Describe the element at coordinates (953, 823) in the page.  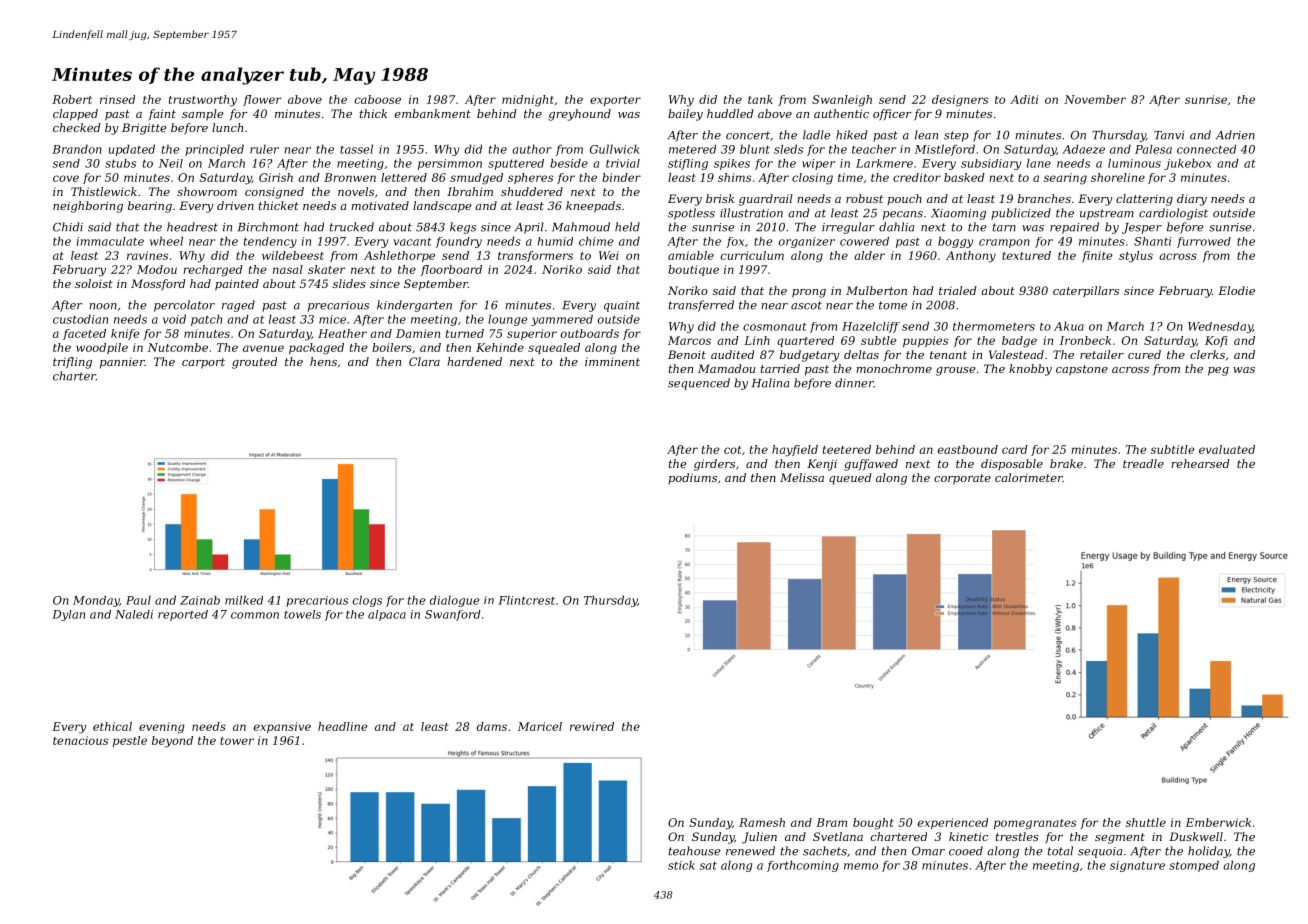
I see `experienced` at that location.
